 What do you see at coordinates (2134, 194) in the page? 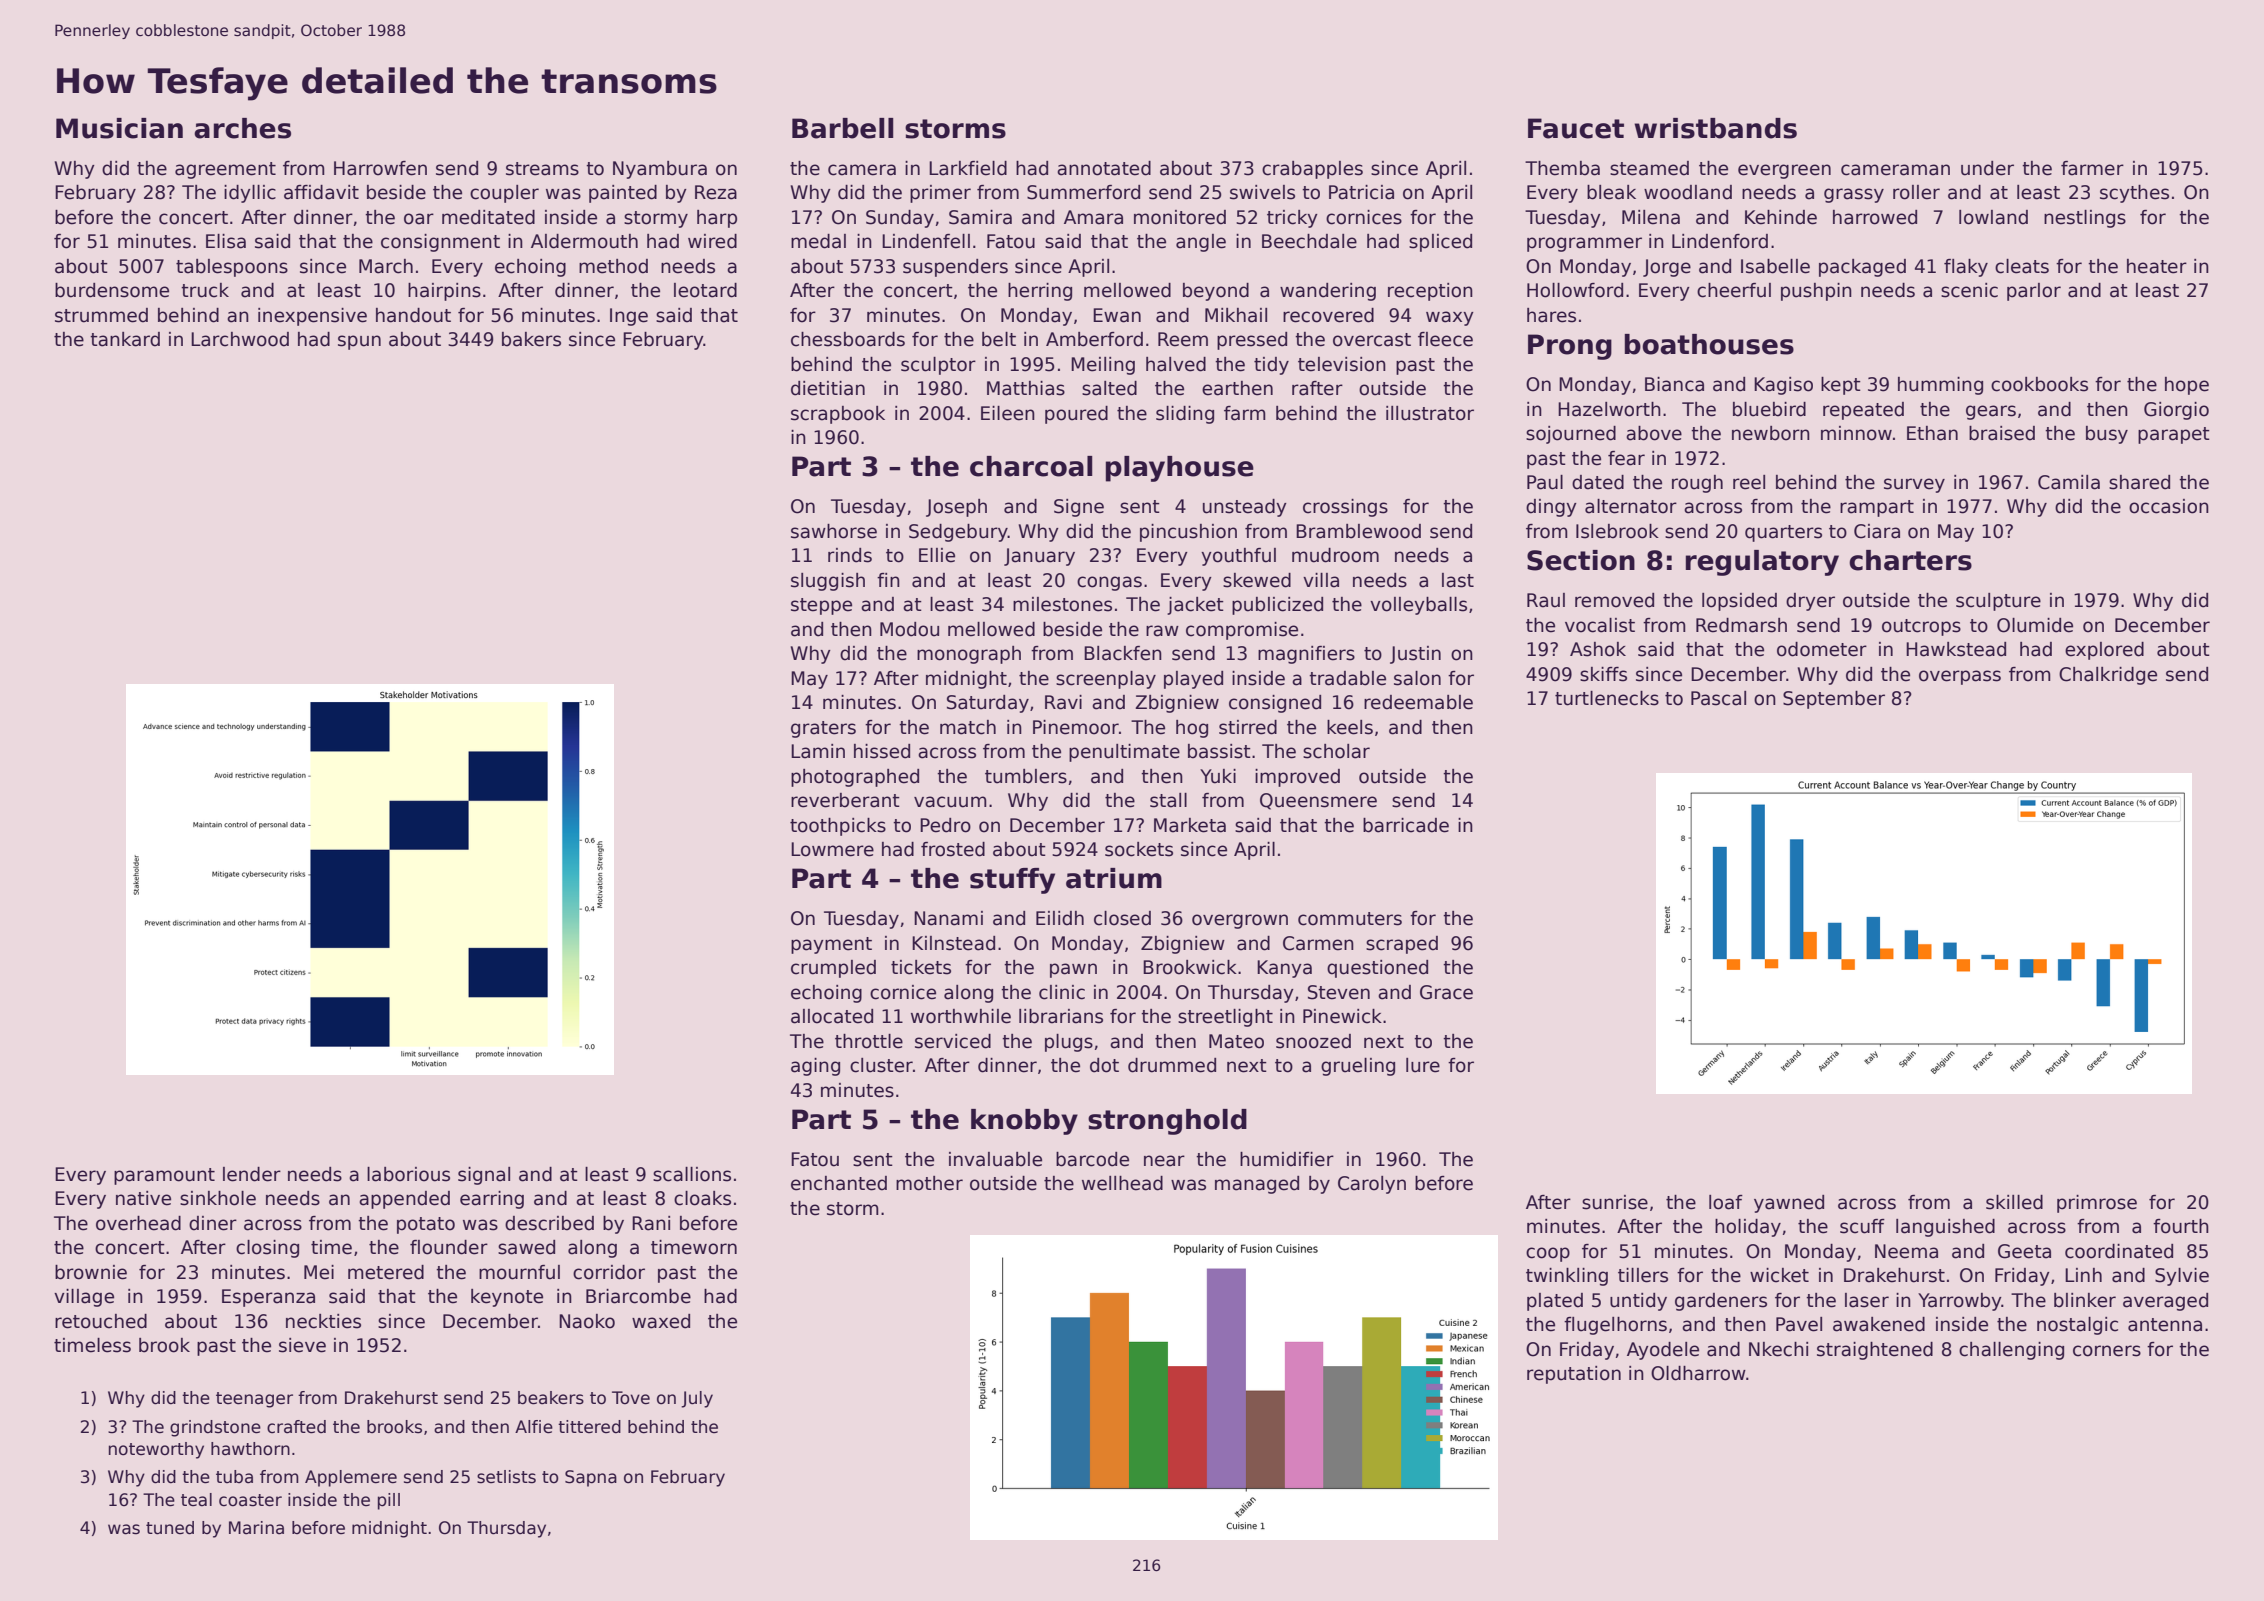
I see `scythes` at bounding box center [2134, 194].
